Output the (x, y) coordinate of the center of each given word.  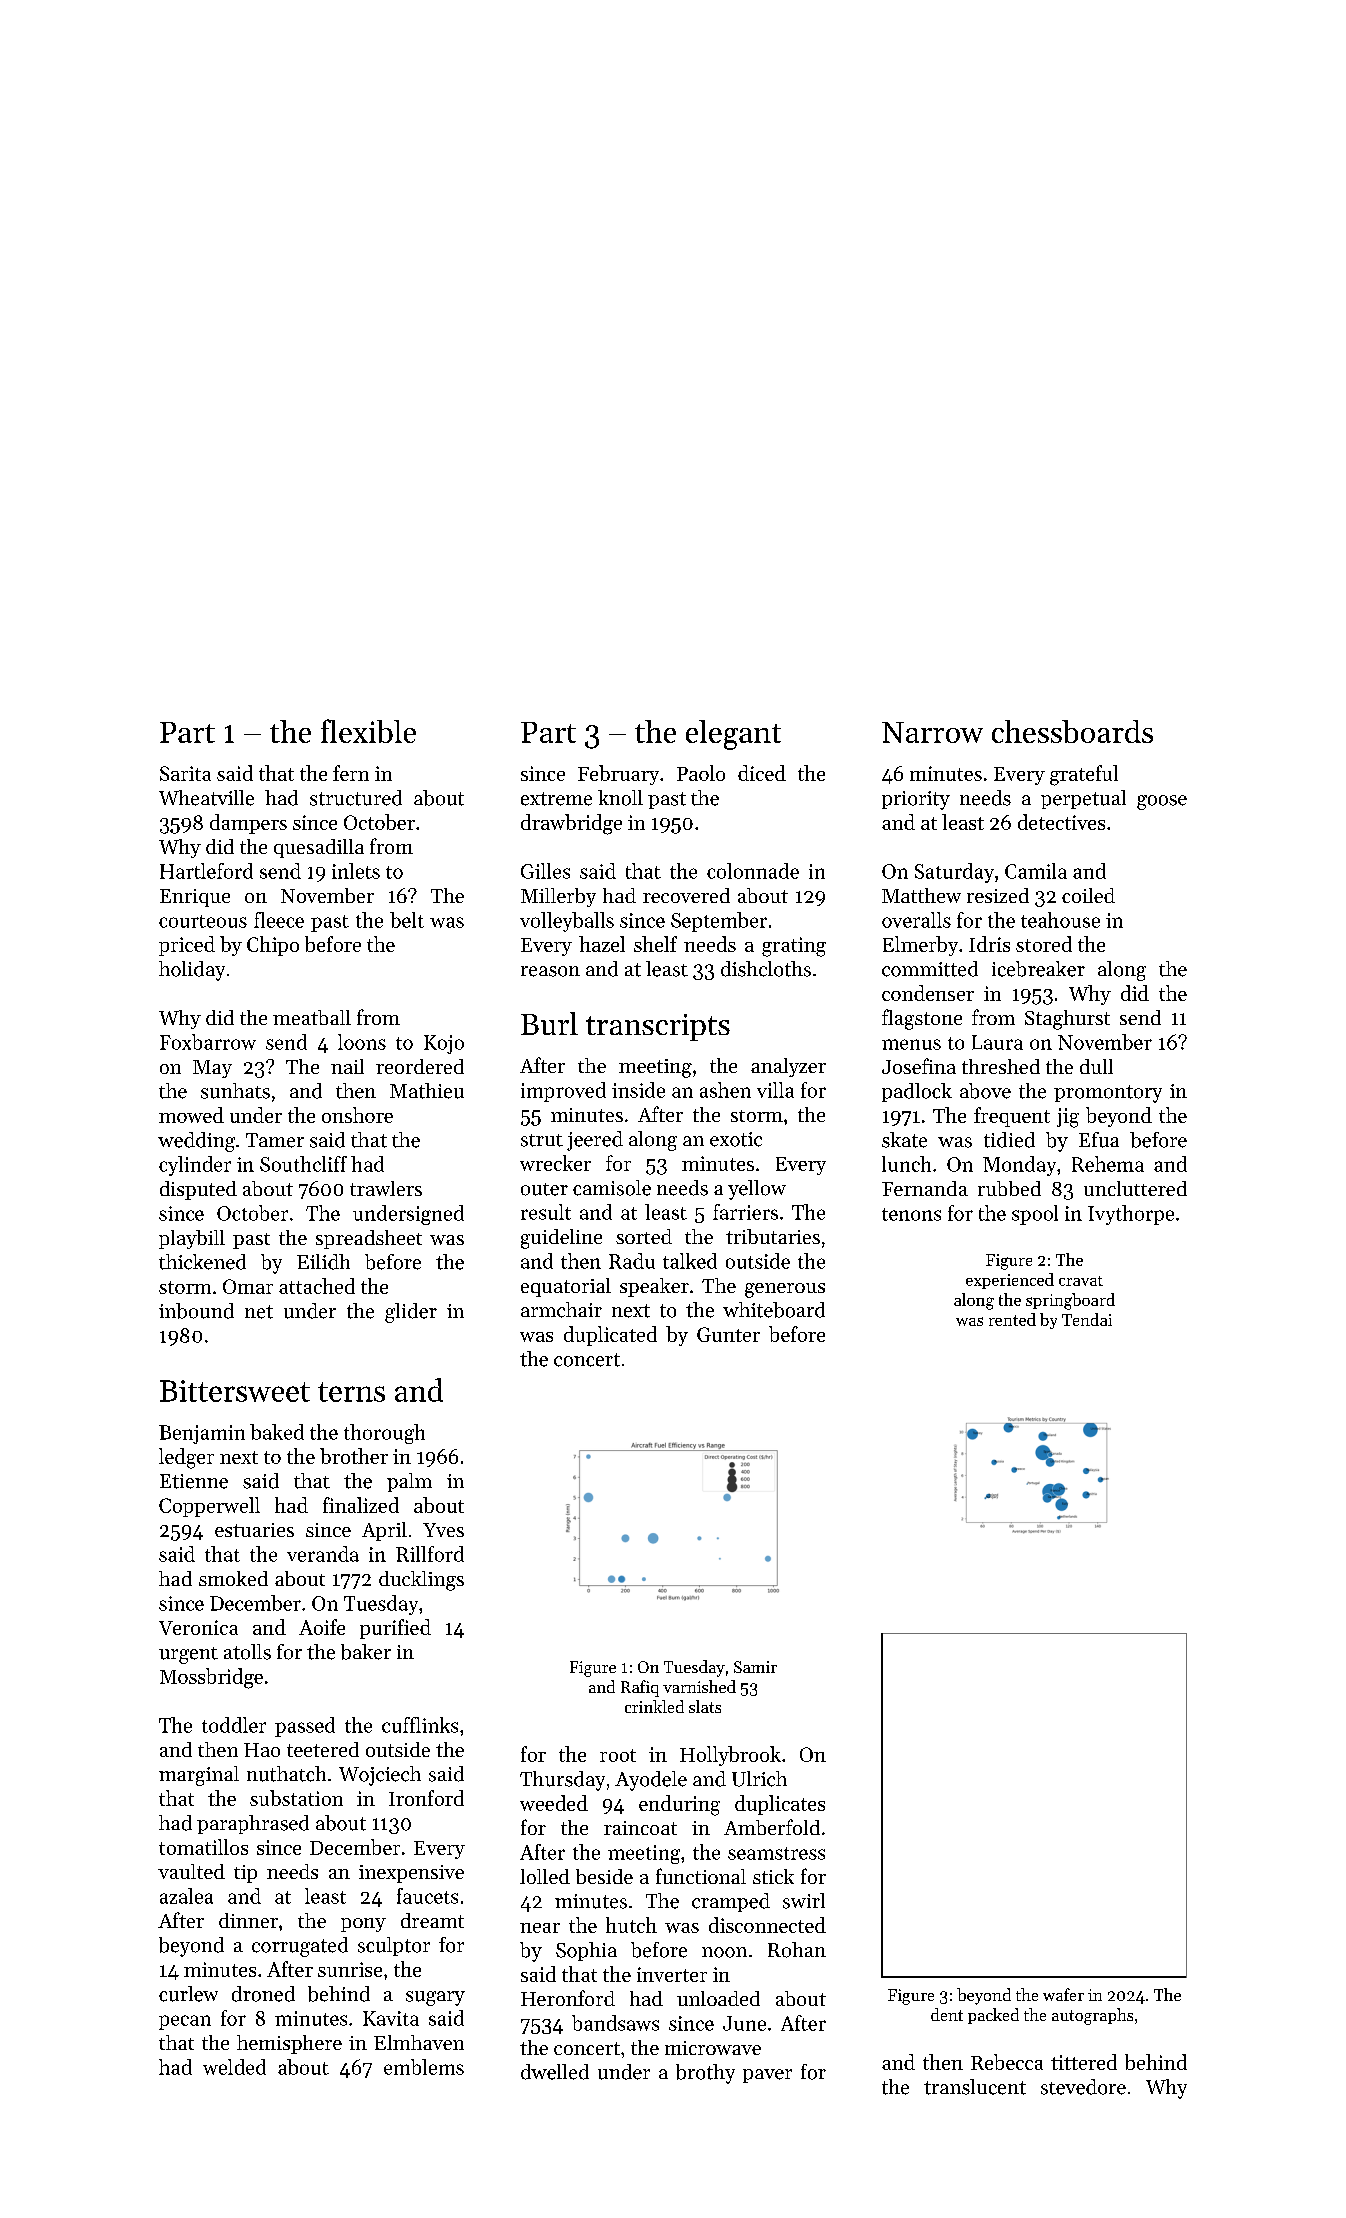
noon (724, 1952)
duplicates (780, 1805)
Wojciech (380, 1776)
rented (1012, 1319)
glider (411, 1313)
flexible (368, 731)
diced (762, 773)
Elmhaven (419, 2042)
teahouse (1060, 920)
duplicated (610, 1336)
